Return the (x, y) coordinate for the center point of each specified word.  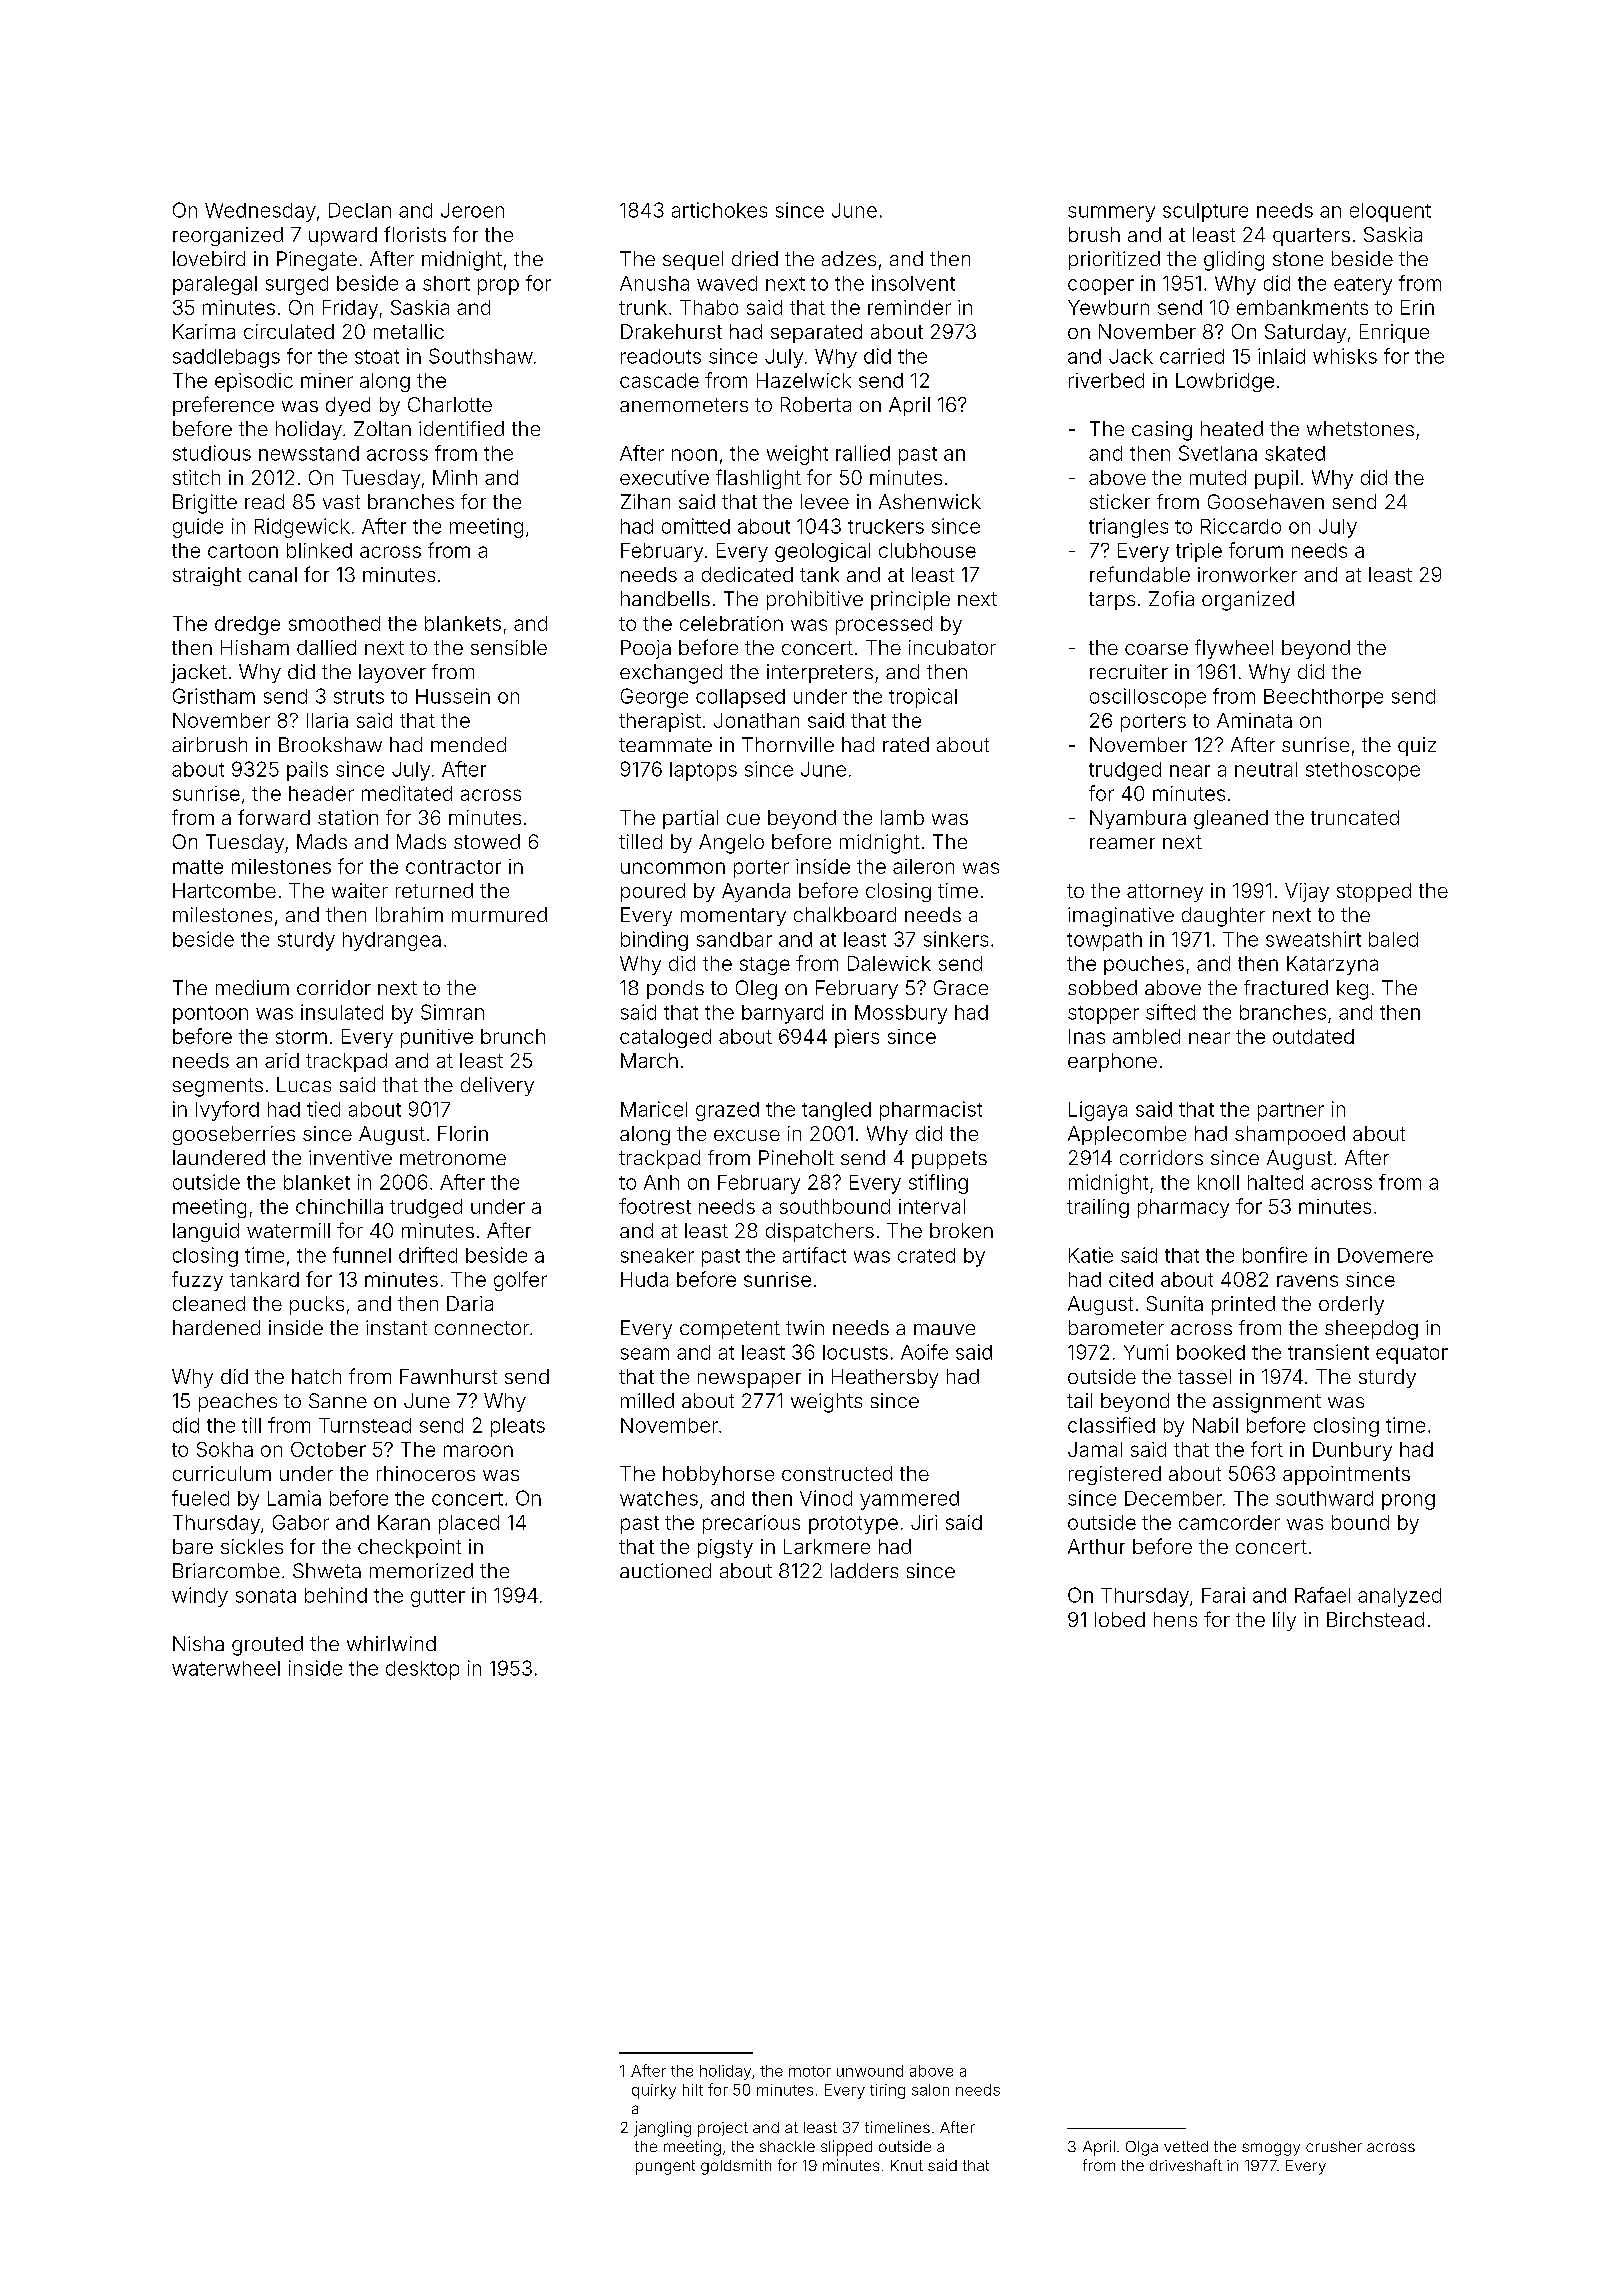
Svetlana (1218, 453)
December (1173, 1498)
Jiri (924, 1522)
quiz (1417, 746)
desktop (422, 1670)
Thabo (709, 307)
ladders (864, 1570)
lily (1284, 1621)
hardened (216, 1327)
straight (207, 576)
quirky (654, 2091)
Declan (360, 210)
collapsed (740, 698)
